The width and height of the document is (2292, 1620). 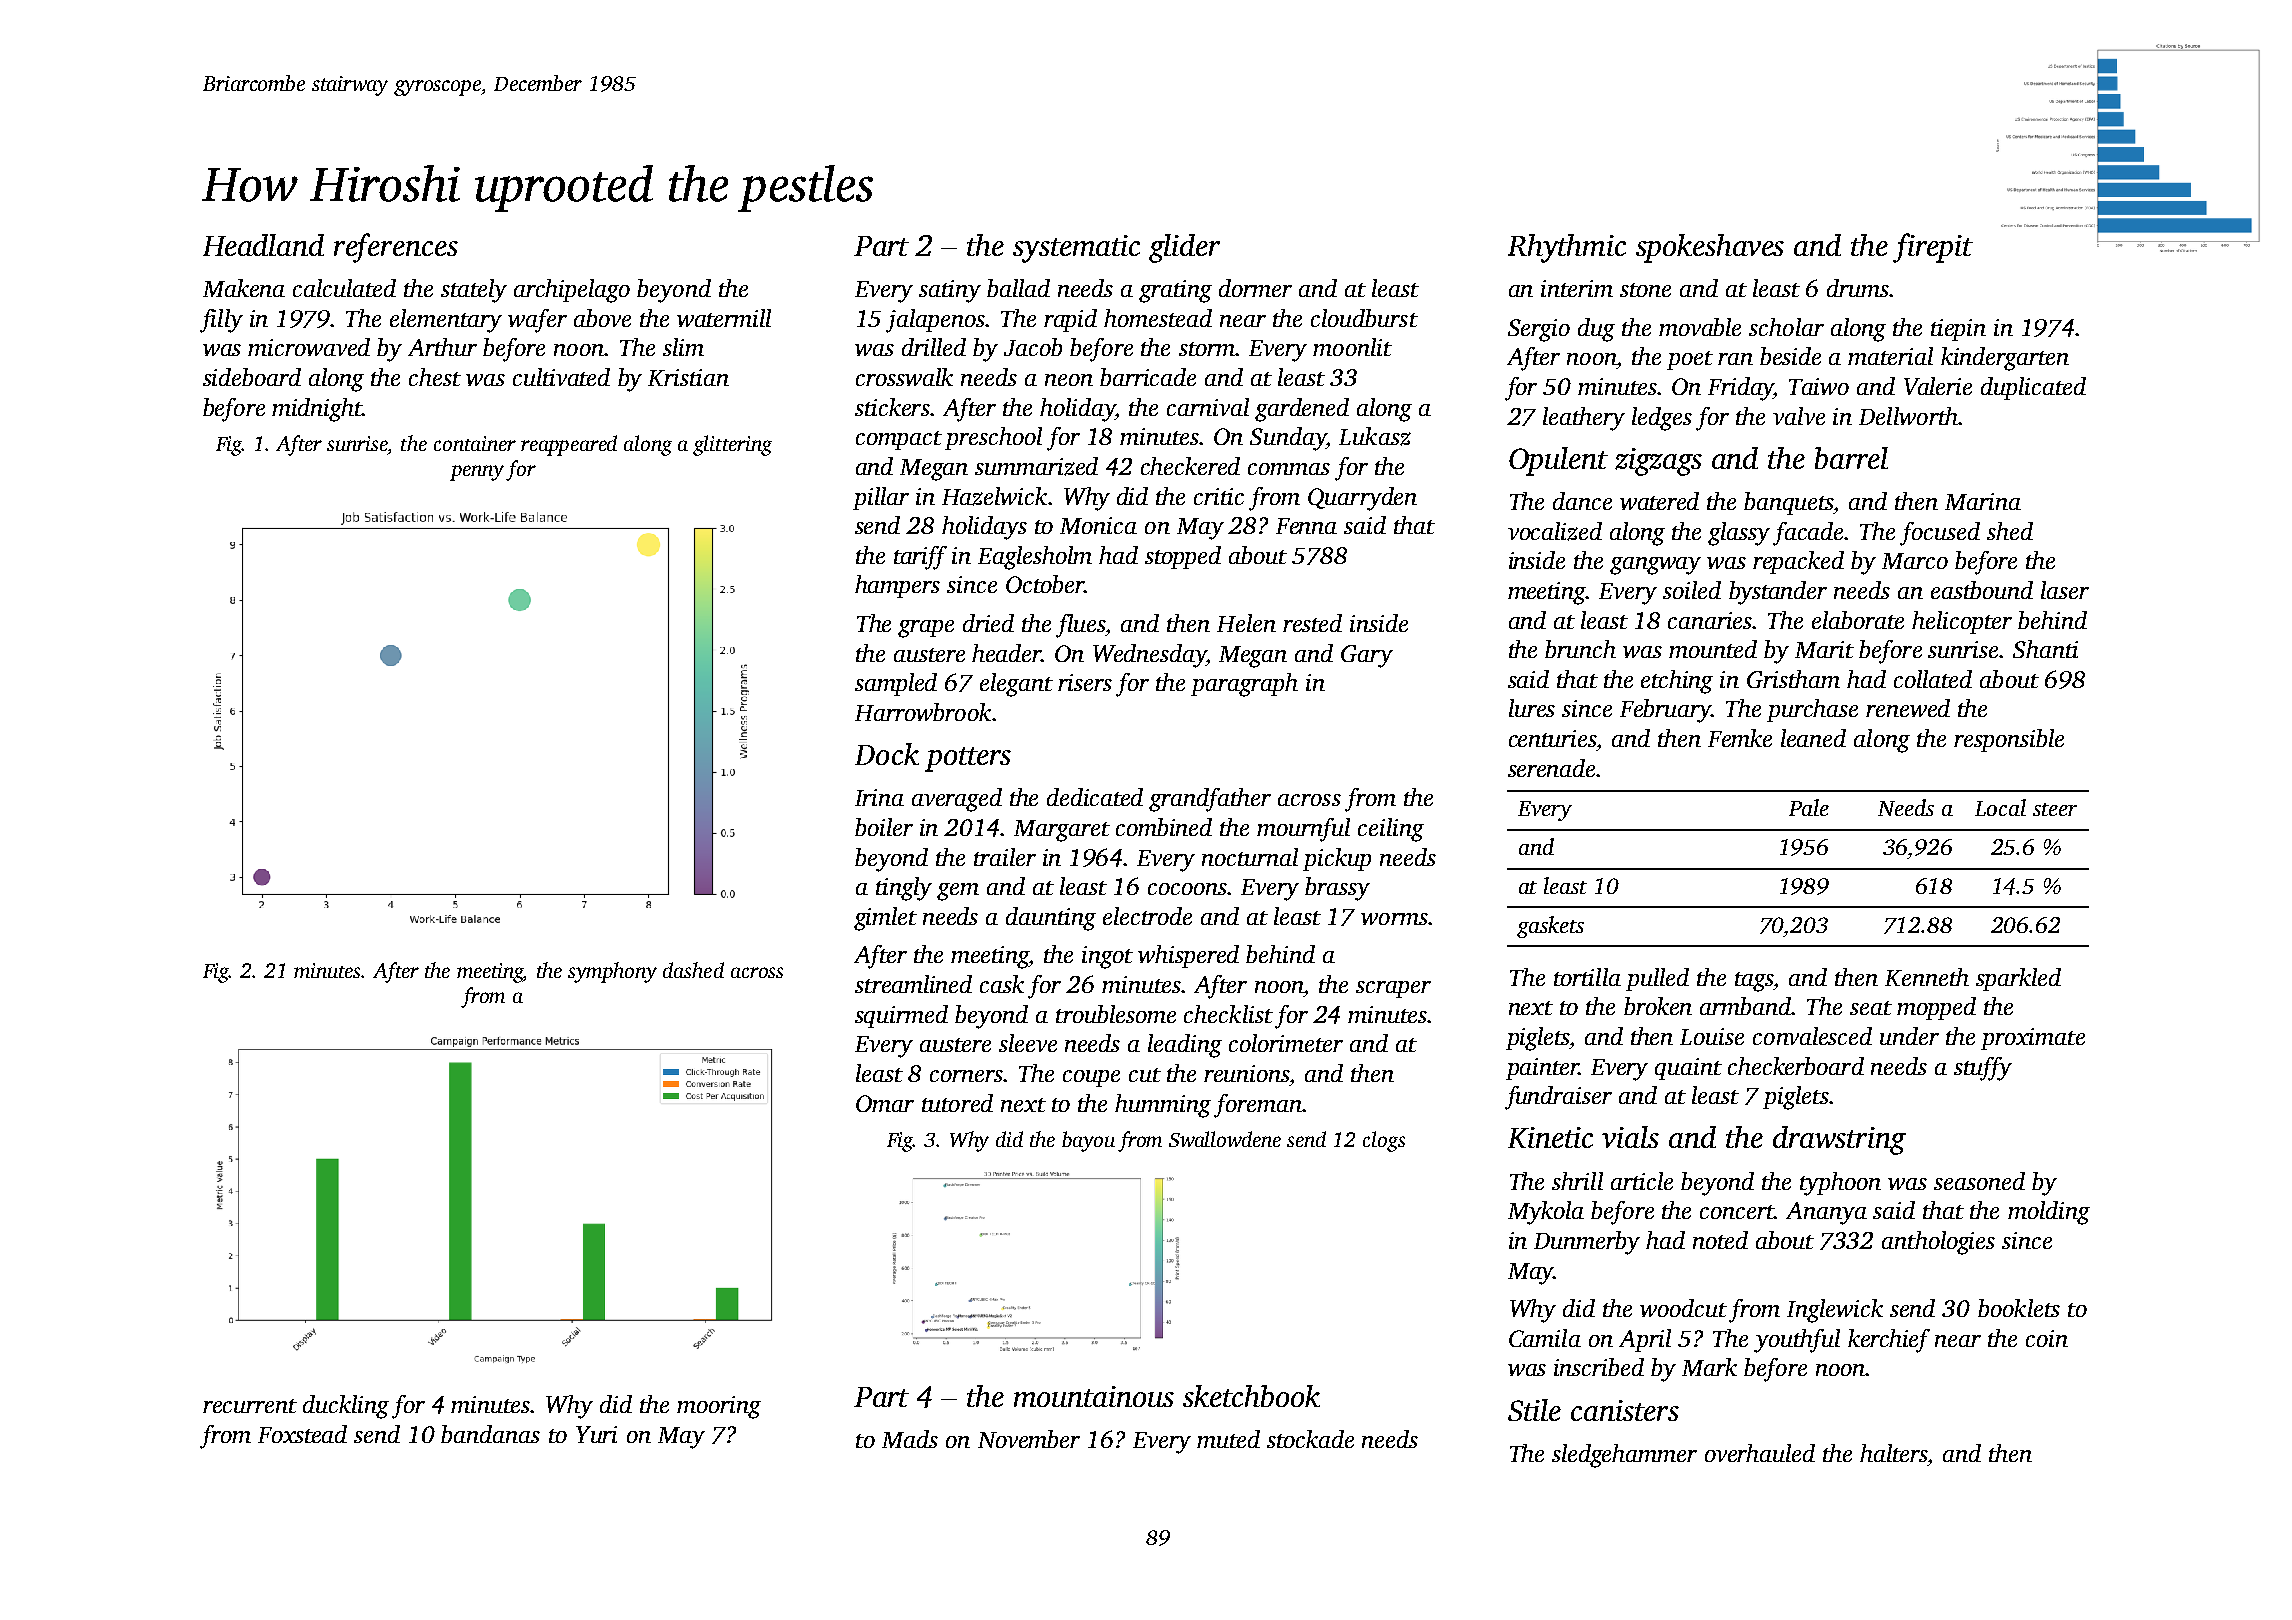 I want to click on firepit, so click(x=1933, y=248).
